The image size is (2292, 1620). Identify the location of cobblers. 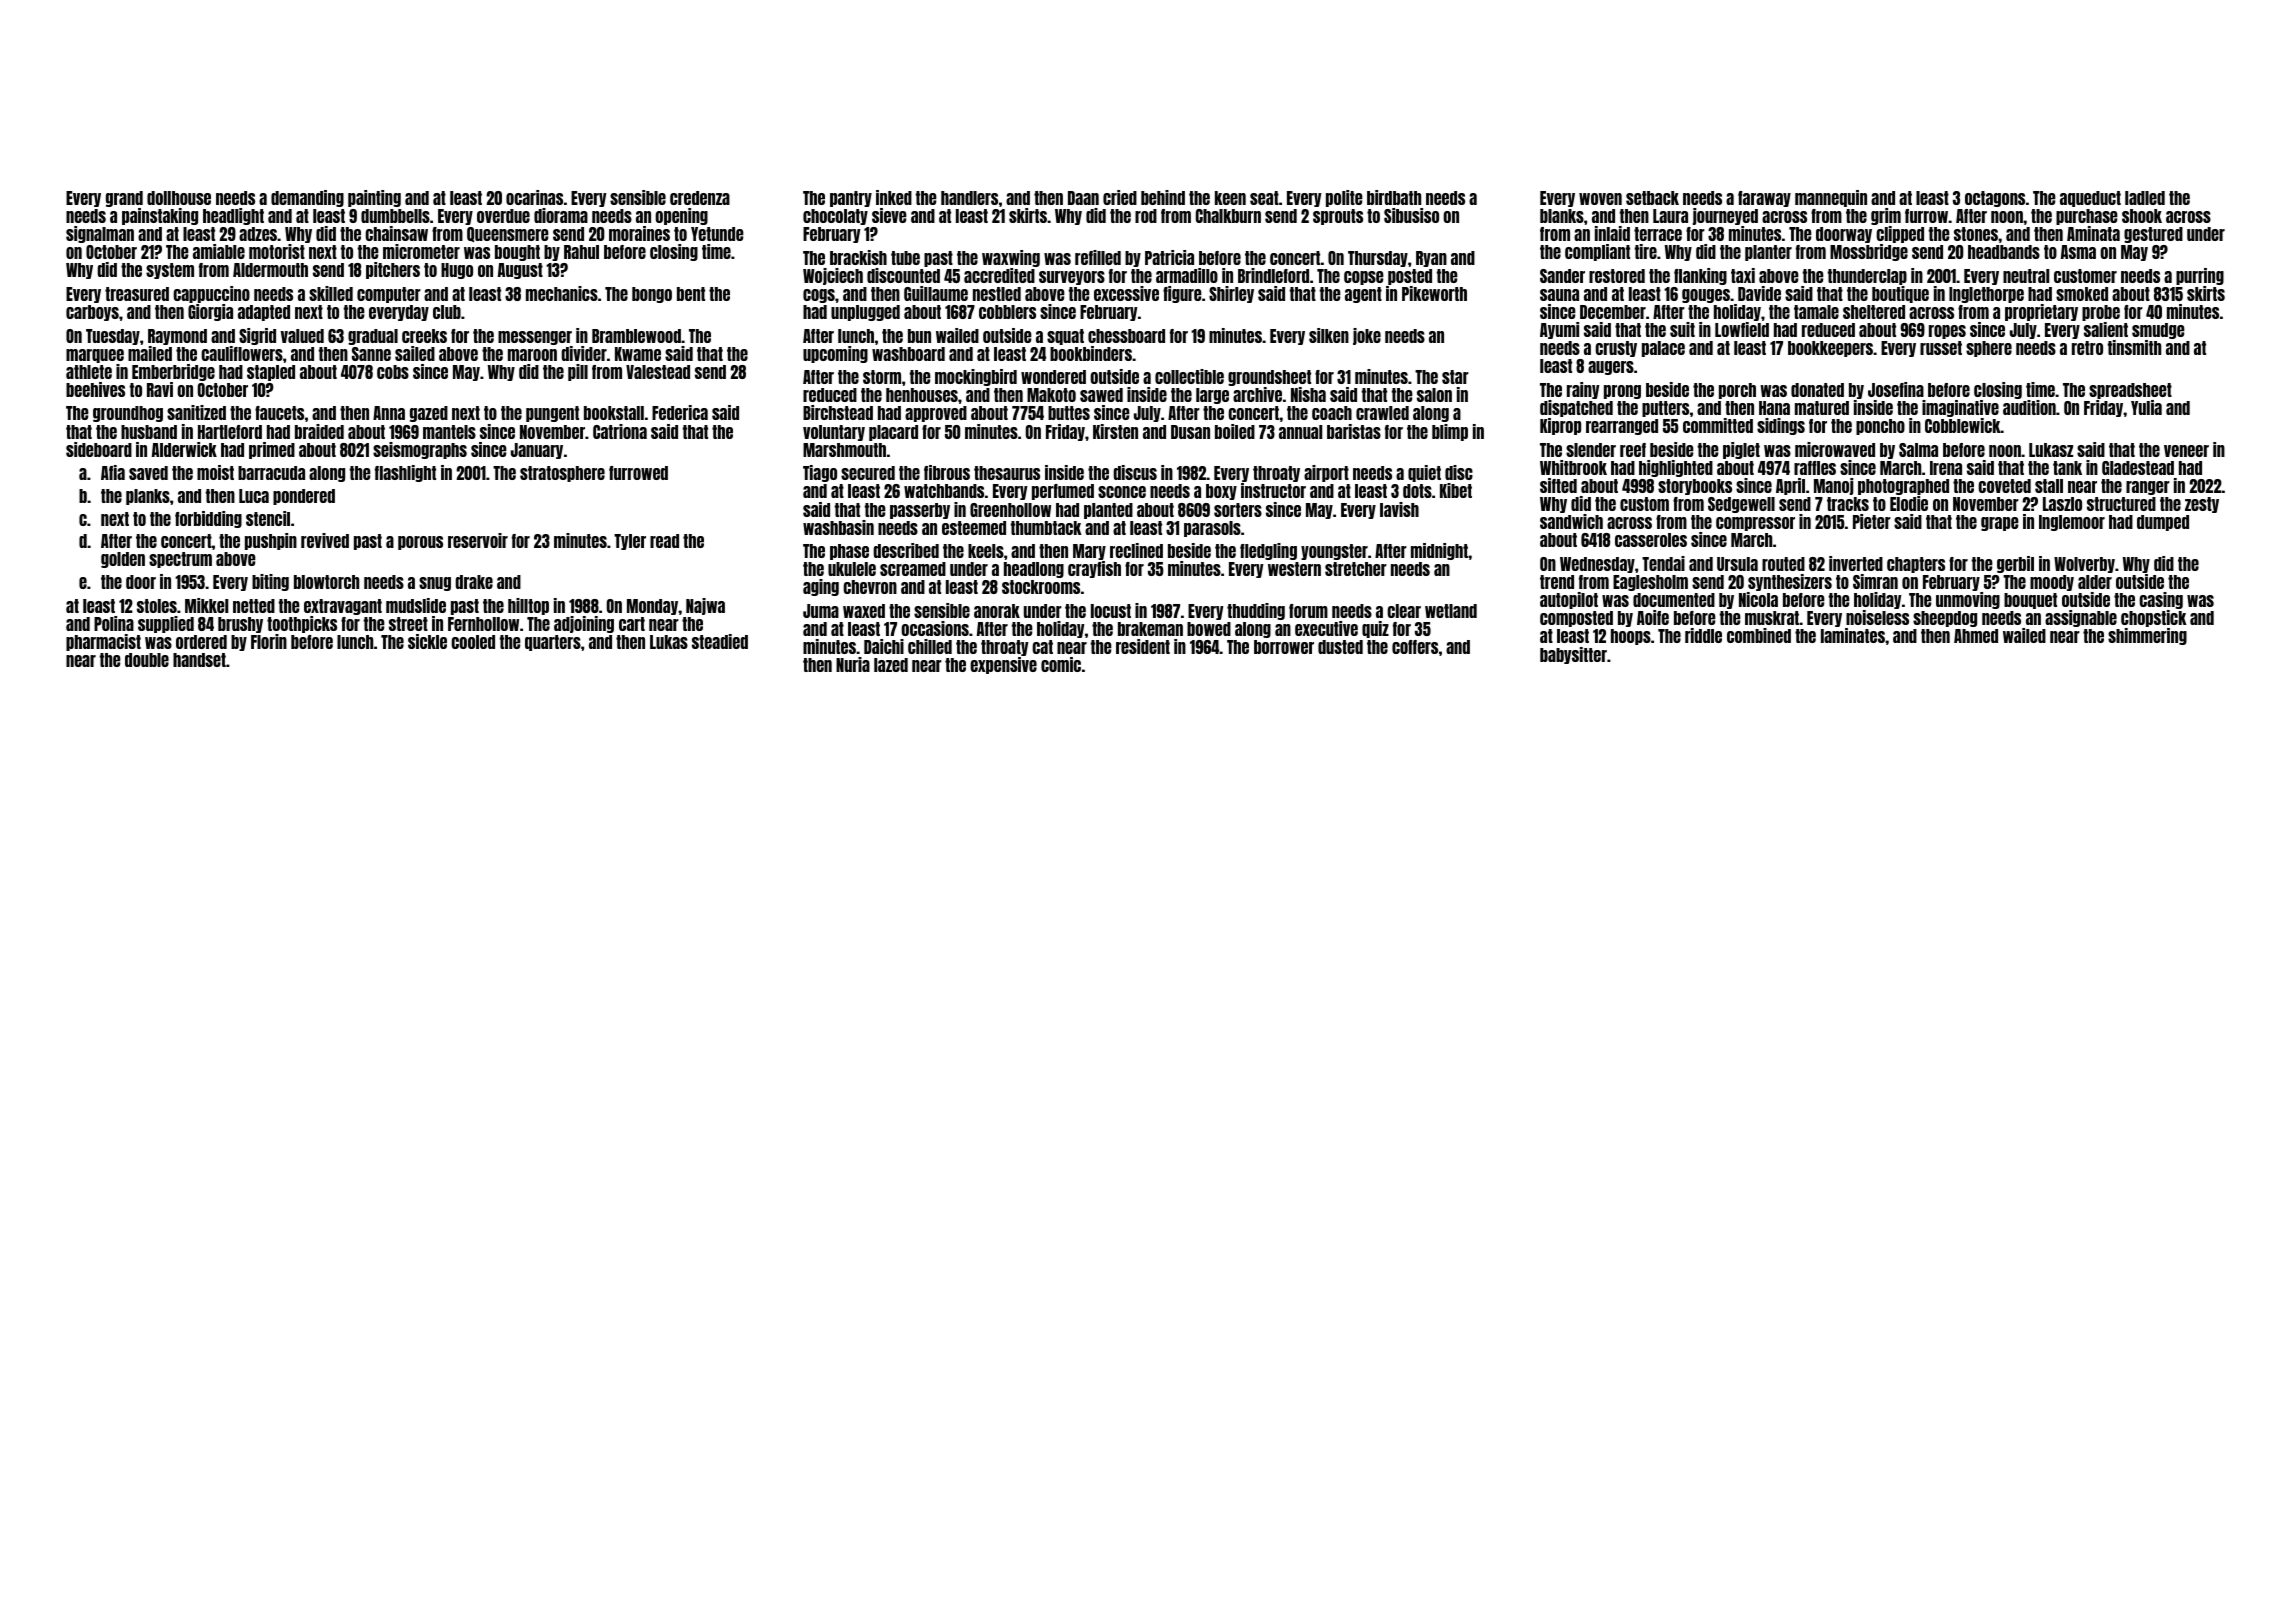
(1007, 312).
